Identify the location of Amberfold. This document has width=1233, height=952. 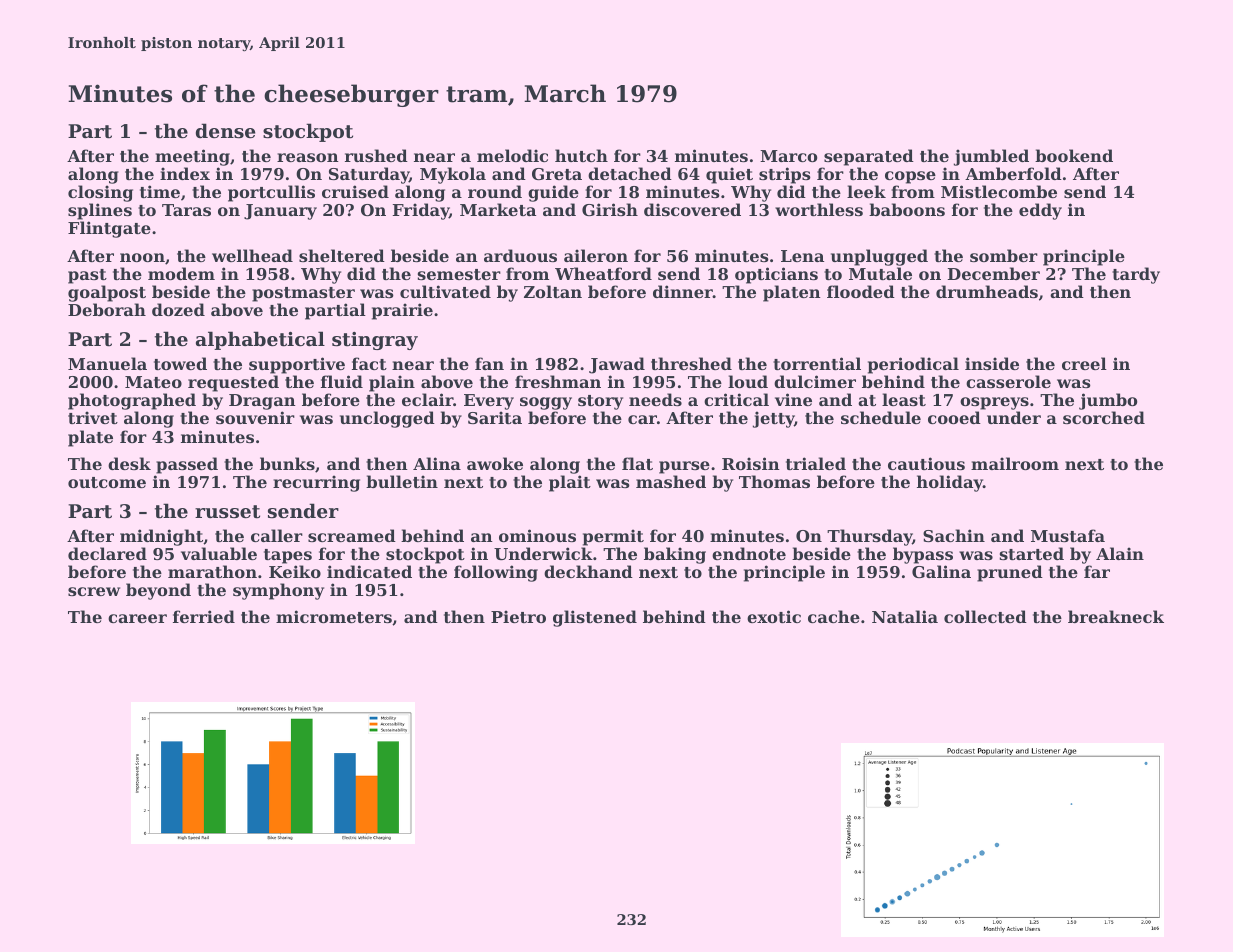
(1013, 173).
